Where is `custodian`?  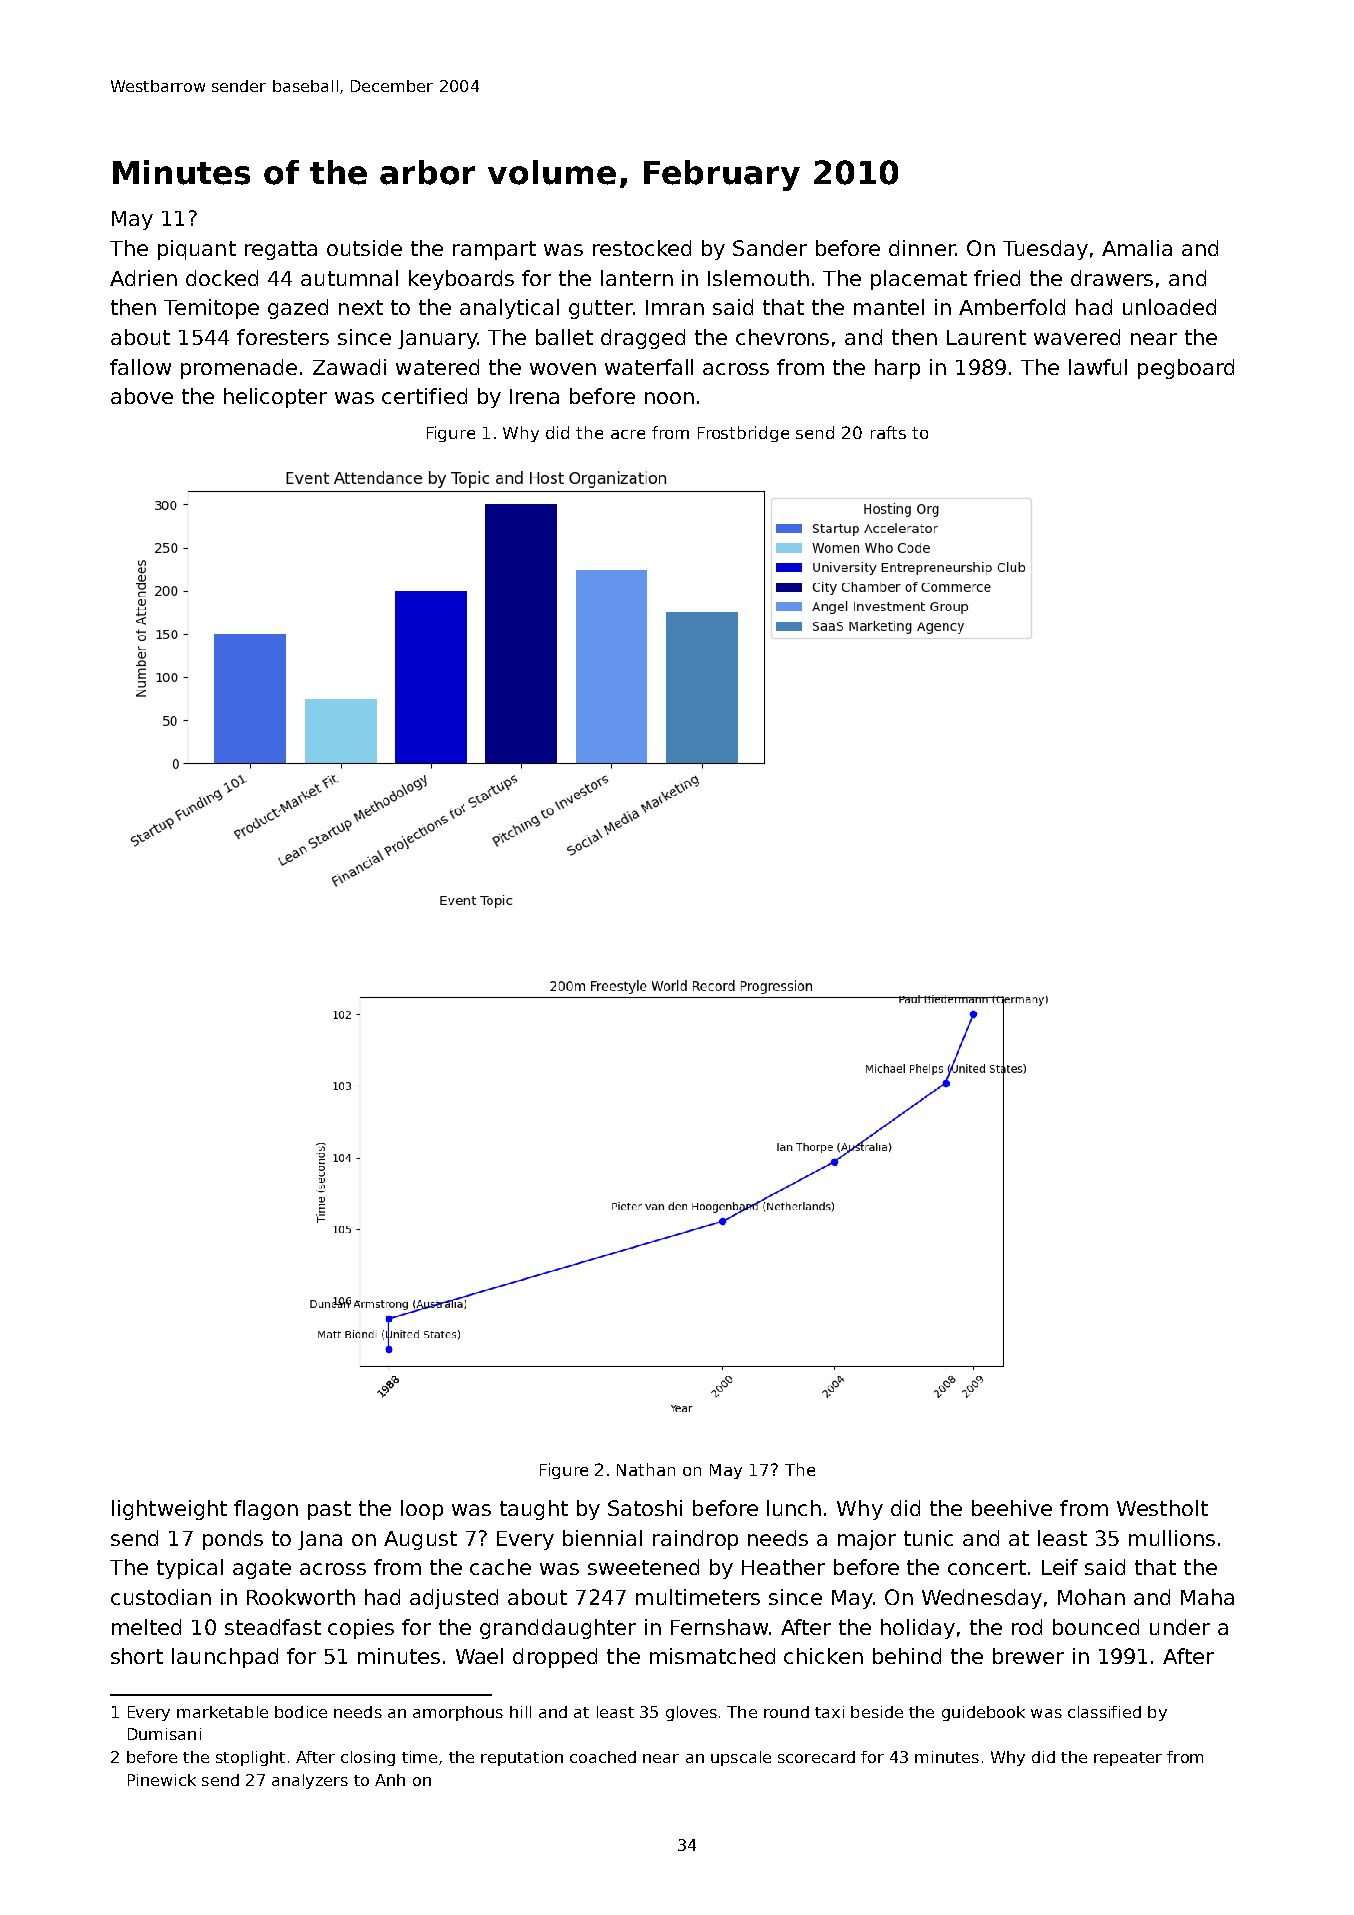
custodian is located at coordinates (161, 1597).
